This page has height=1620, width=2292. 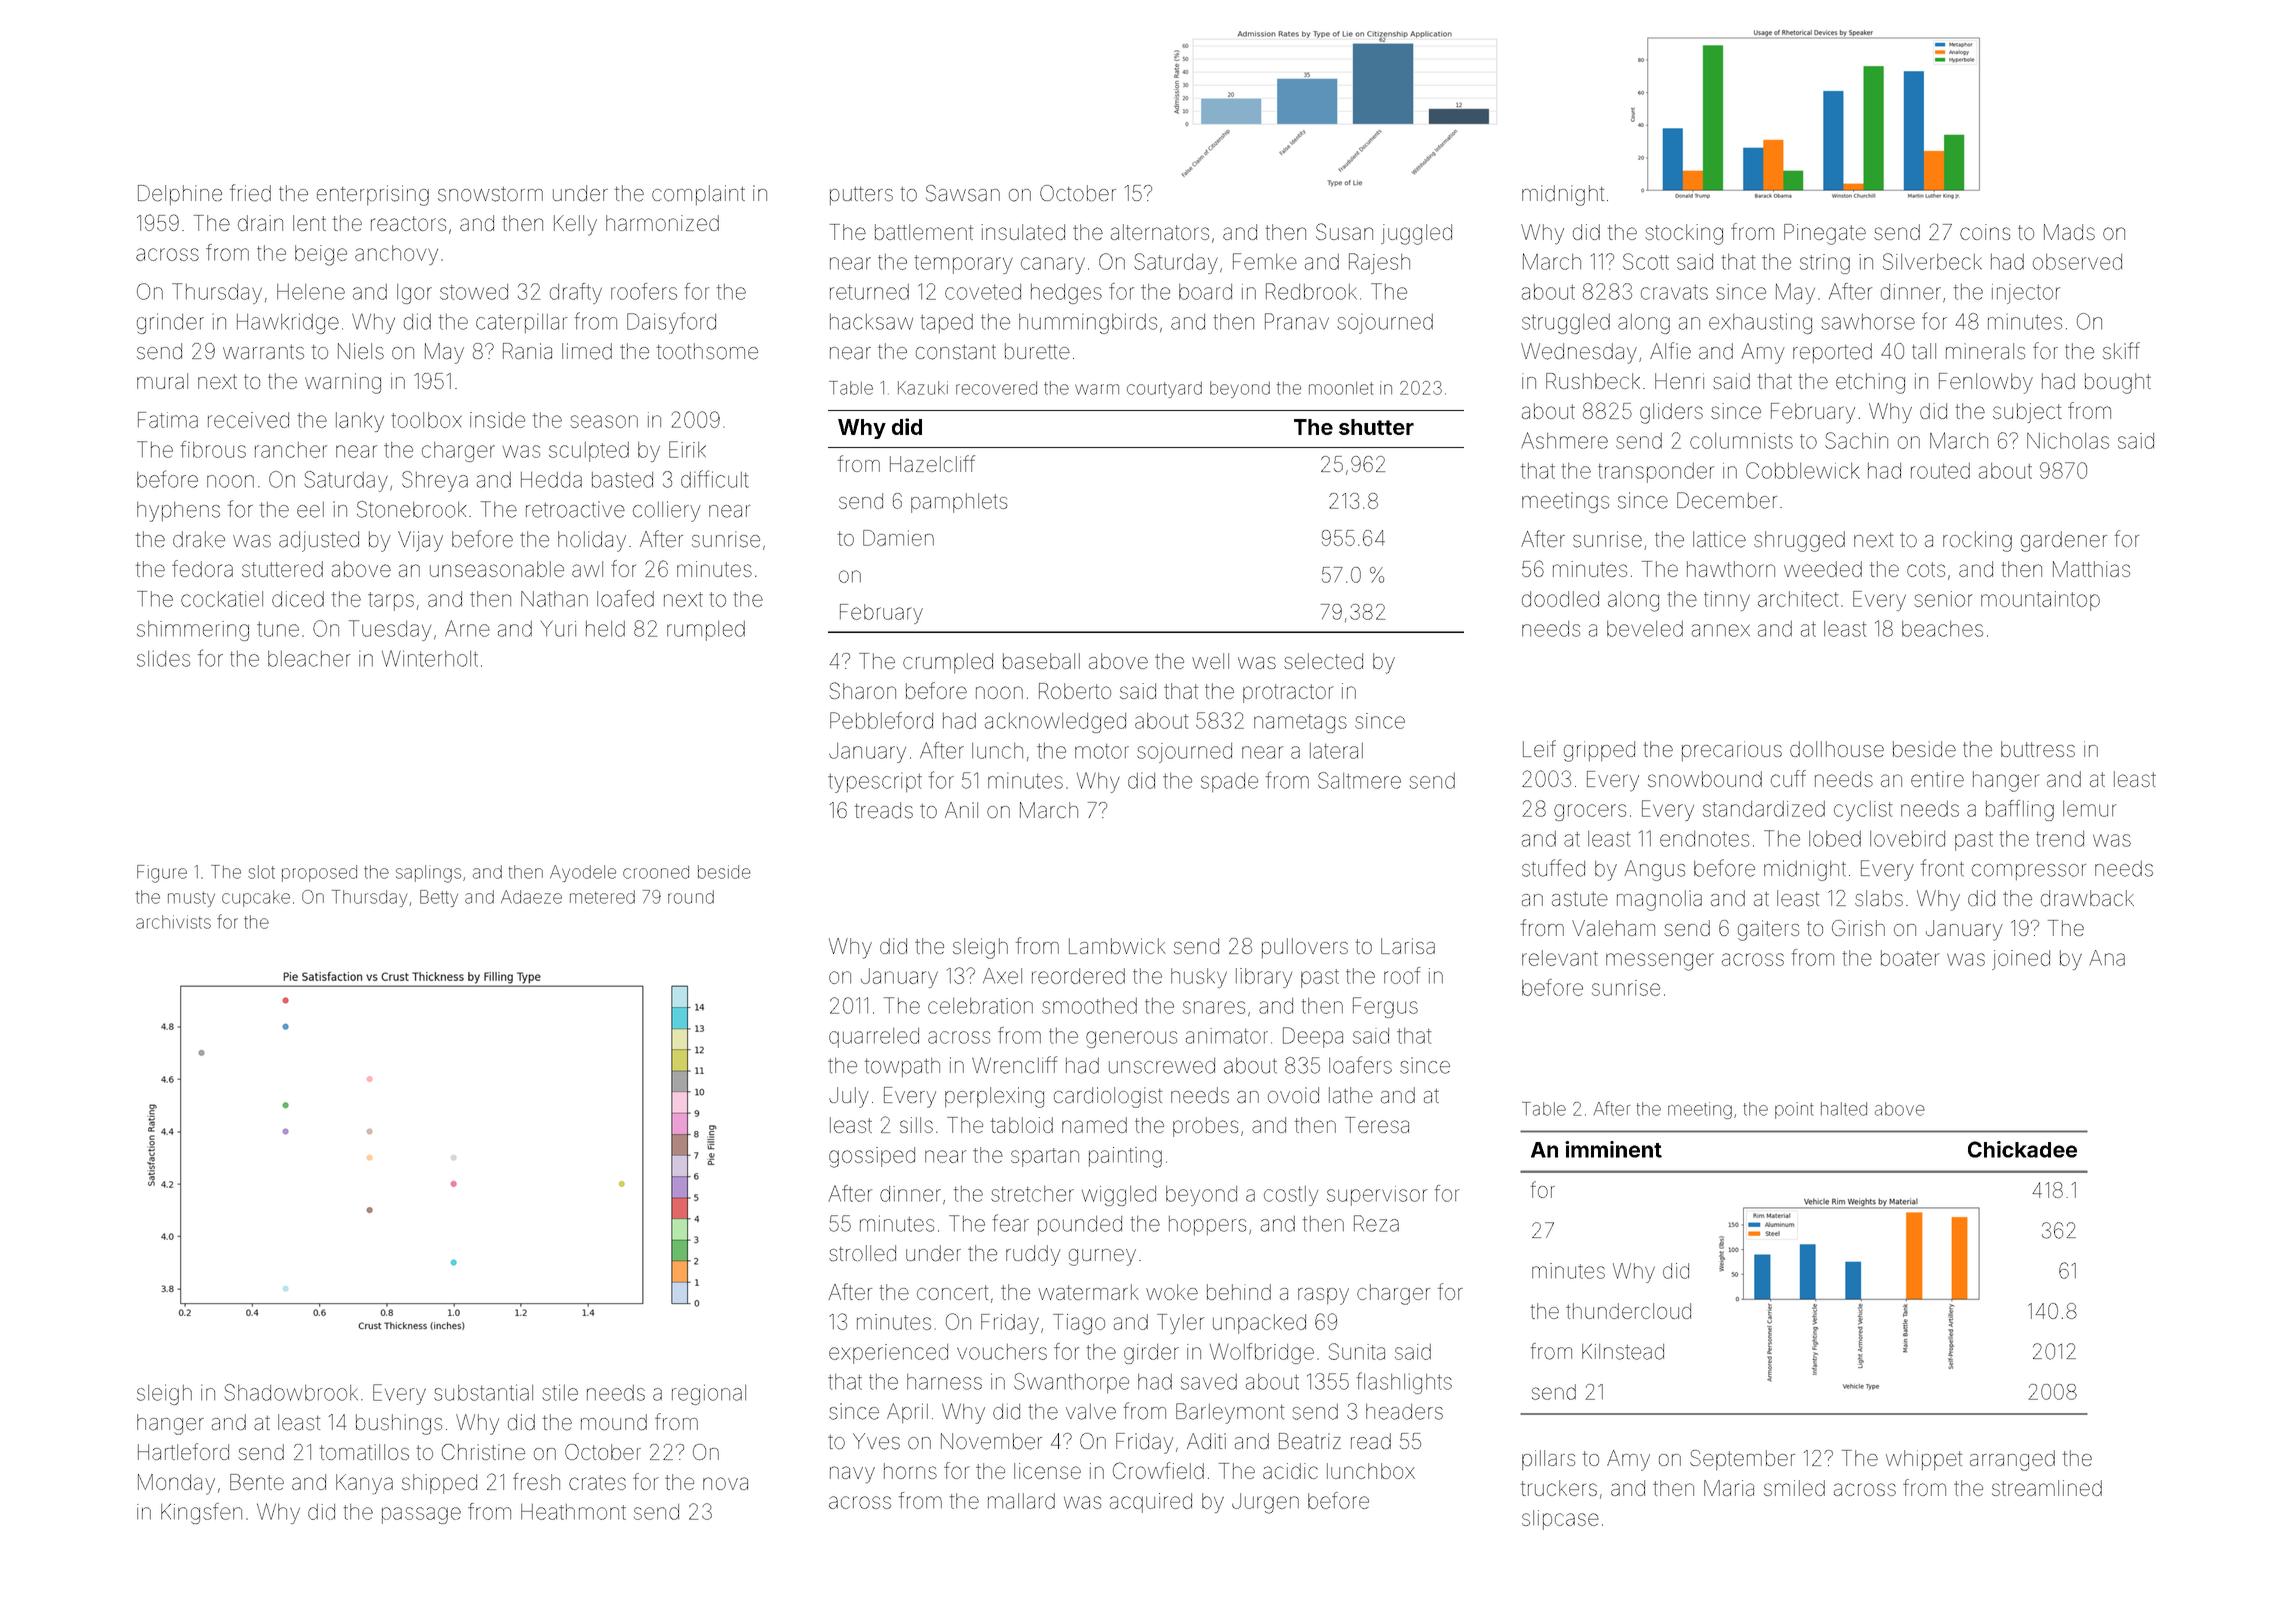 What do you see at coordinates (1907, 839) in the page?
I see `lovebird` at bounding box center [1907, 839].
